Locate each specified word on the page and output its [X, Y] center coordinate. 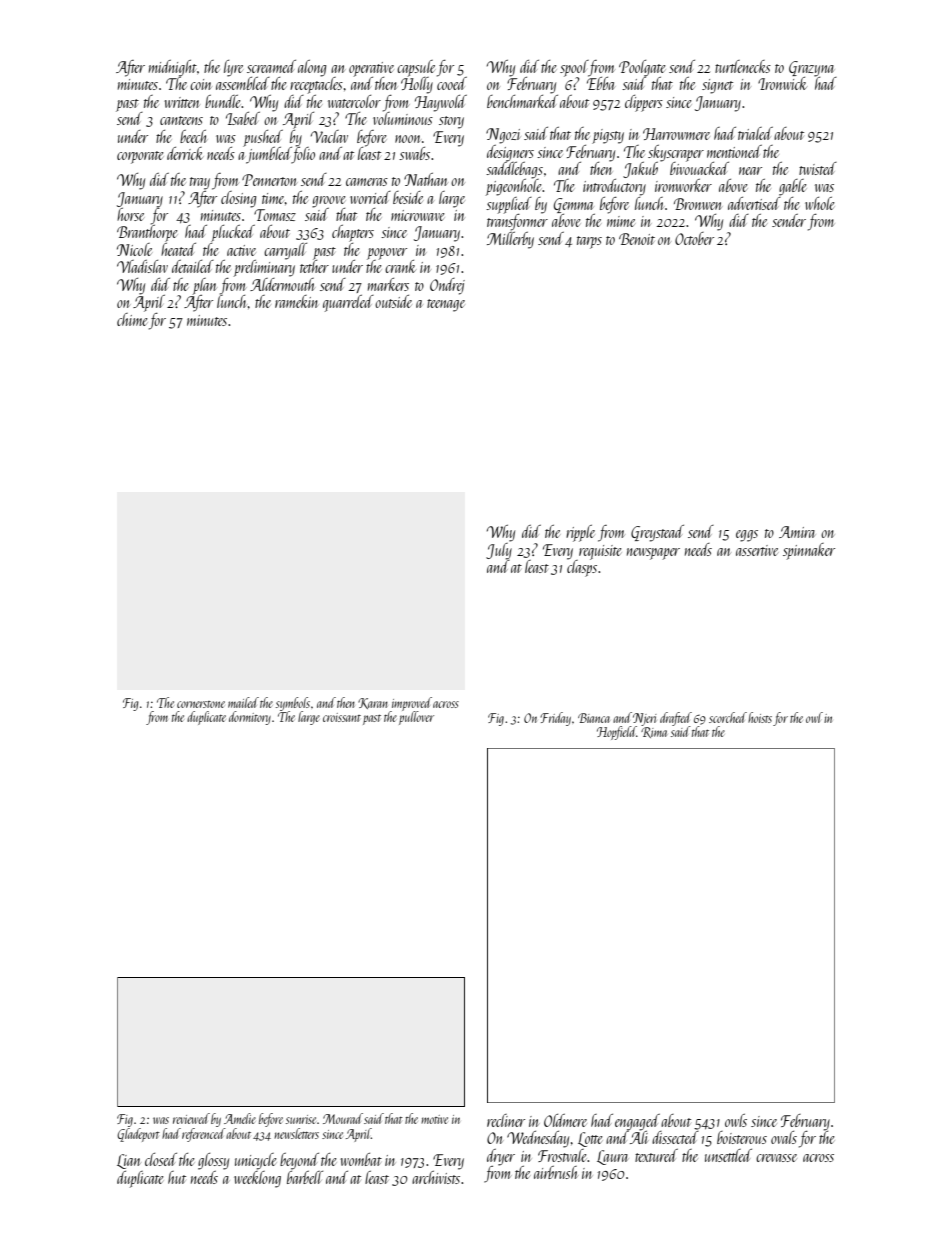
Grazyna [811, 69]
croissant [342, 717]
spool [574, 68]
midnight [173, 68]
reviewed [191, 1118]
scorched [728, 717]
